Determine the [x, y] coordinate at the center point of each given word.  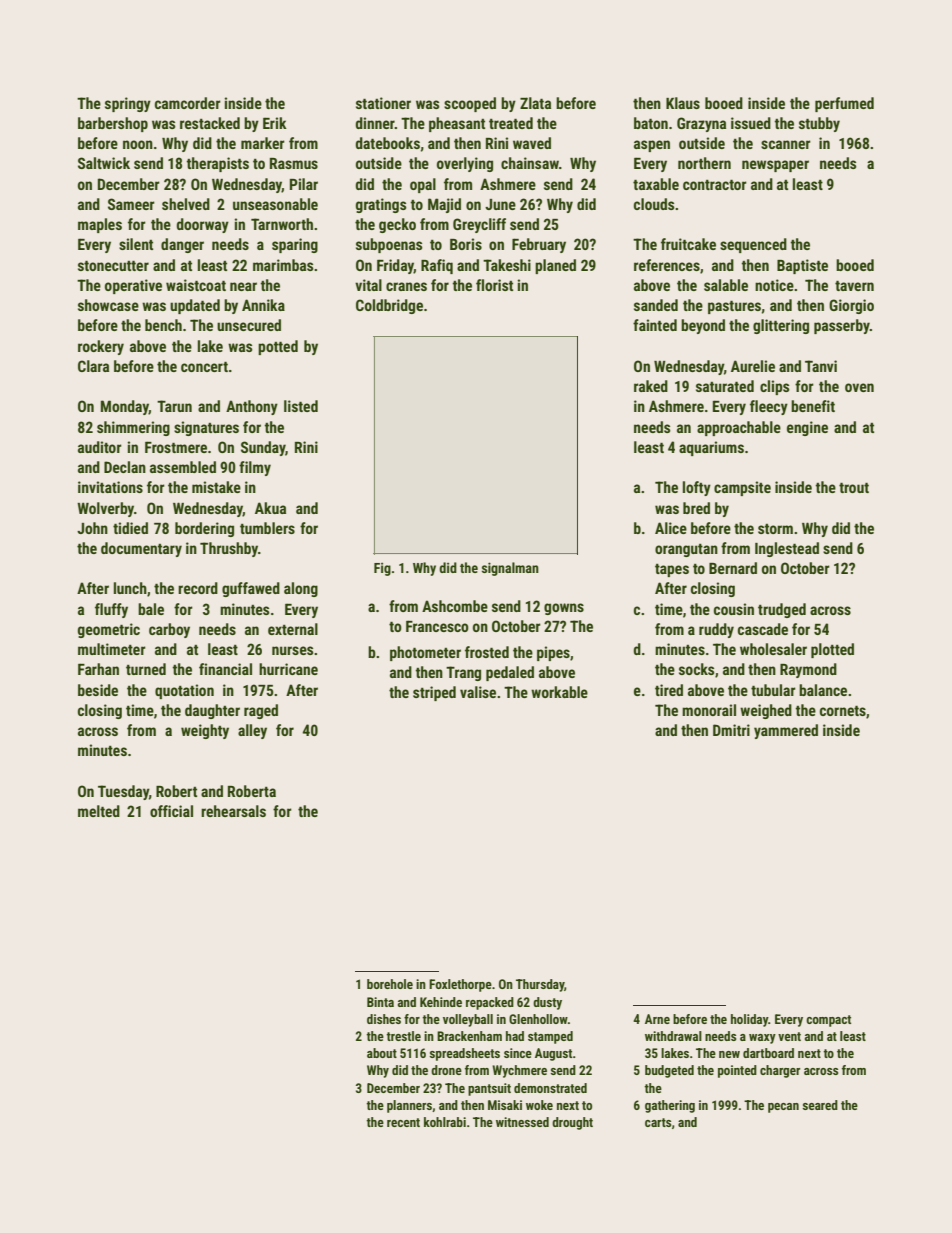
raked [651, 386]
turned [146, 669]
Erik [275, 123]
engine [807, 428]
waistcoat [196, 285]
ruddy [716, 630]
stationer [383, 103]
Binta [380, 1002]
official [171, 811]
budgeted [669, 1071]
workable [559, 692]
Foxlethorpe [460, 985]
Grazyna [701, 124]
